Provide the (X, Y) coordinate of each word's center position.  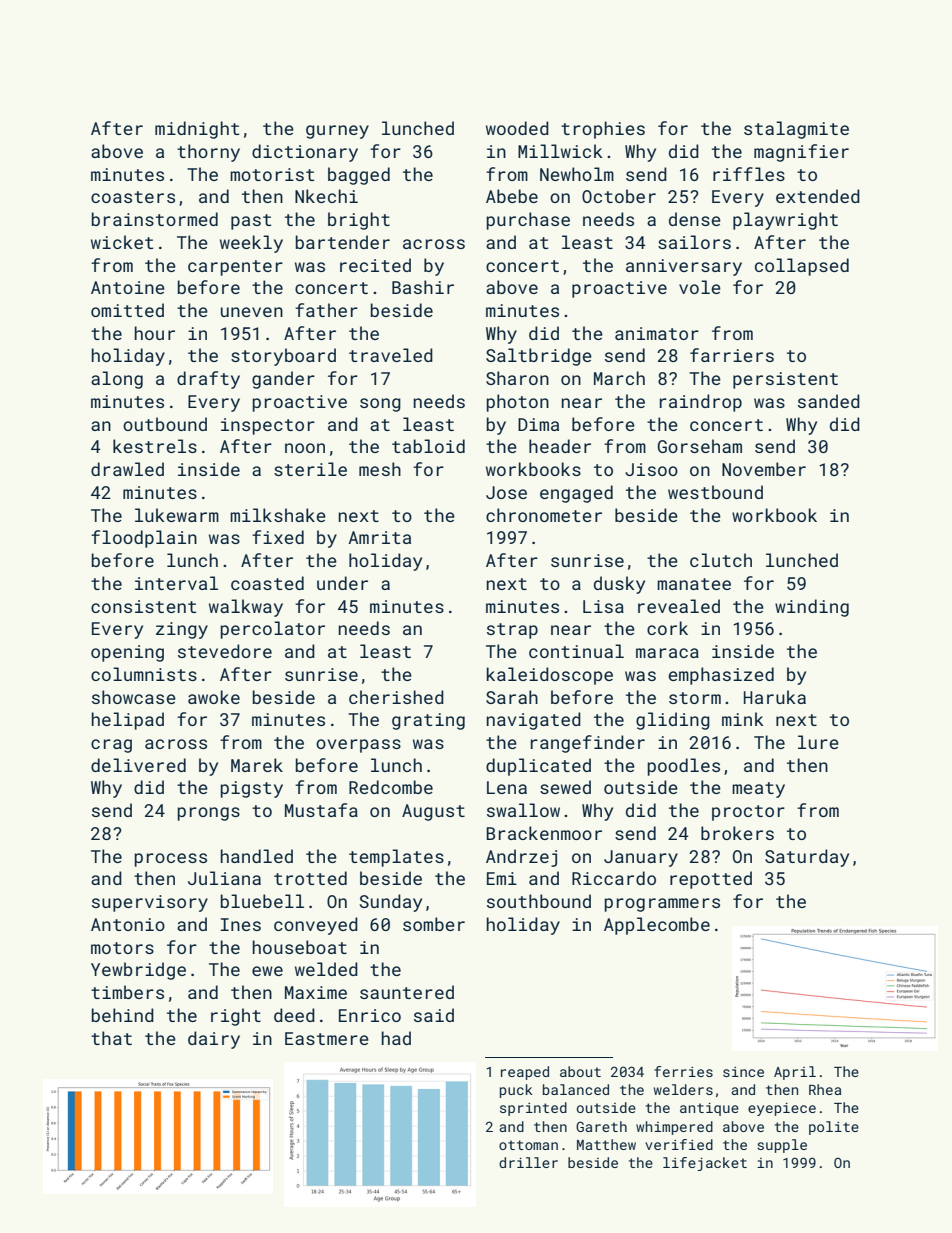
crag (111, 746)
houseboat (299, 947)
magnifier (801, 153)
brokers (737, 833)
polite (834, 1128)
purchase (528, 221)
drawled (127, 469)
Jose (506, 492)
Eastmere (327, 1038)
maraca (667, 653)
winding (812, 608)
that (111, 1038)
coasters (133, 197)
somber (434, 924)
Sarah (512, 697)
